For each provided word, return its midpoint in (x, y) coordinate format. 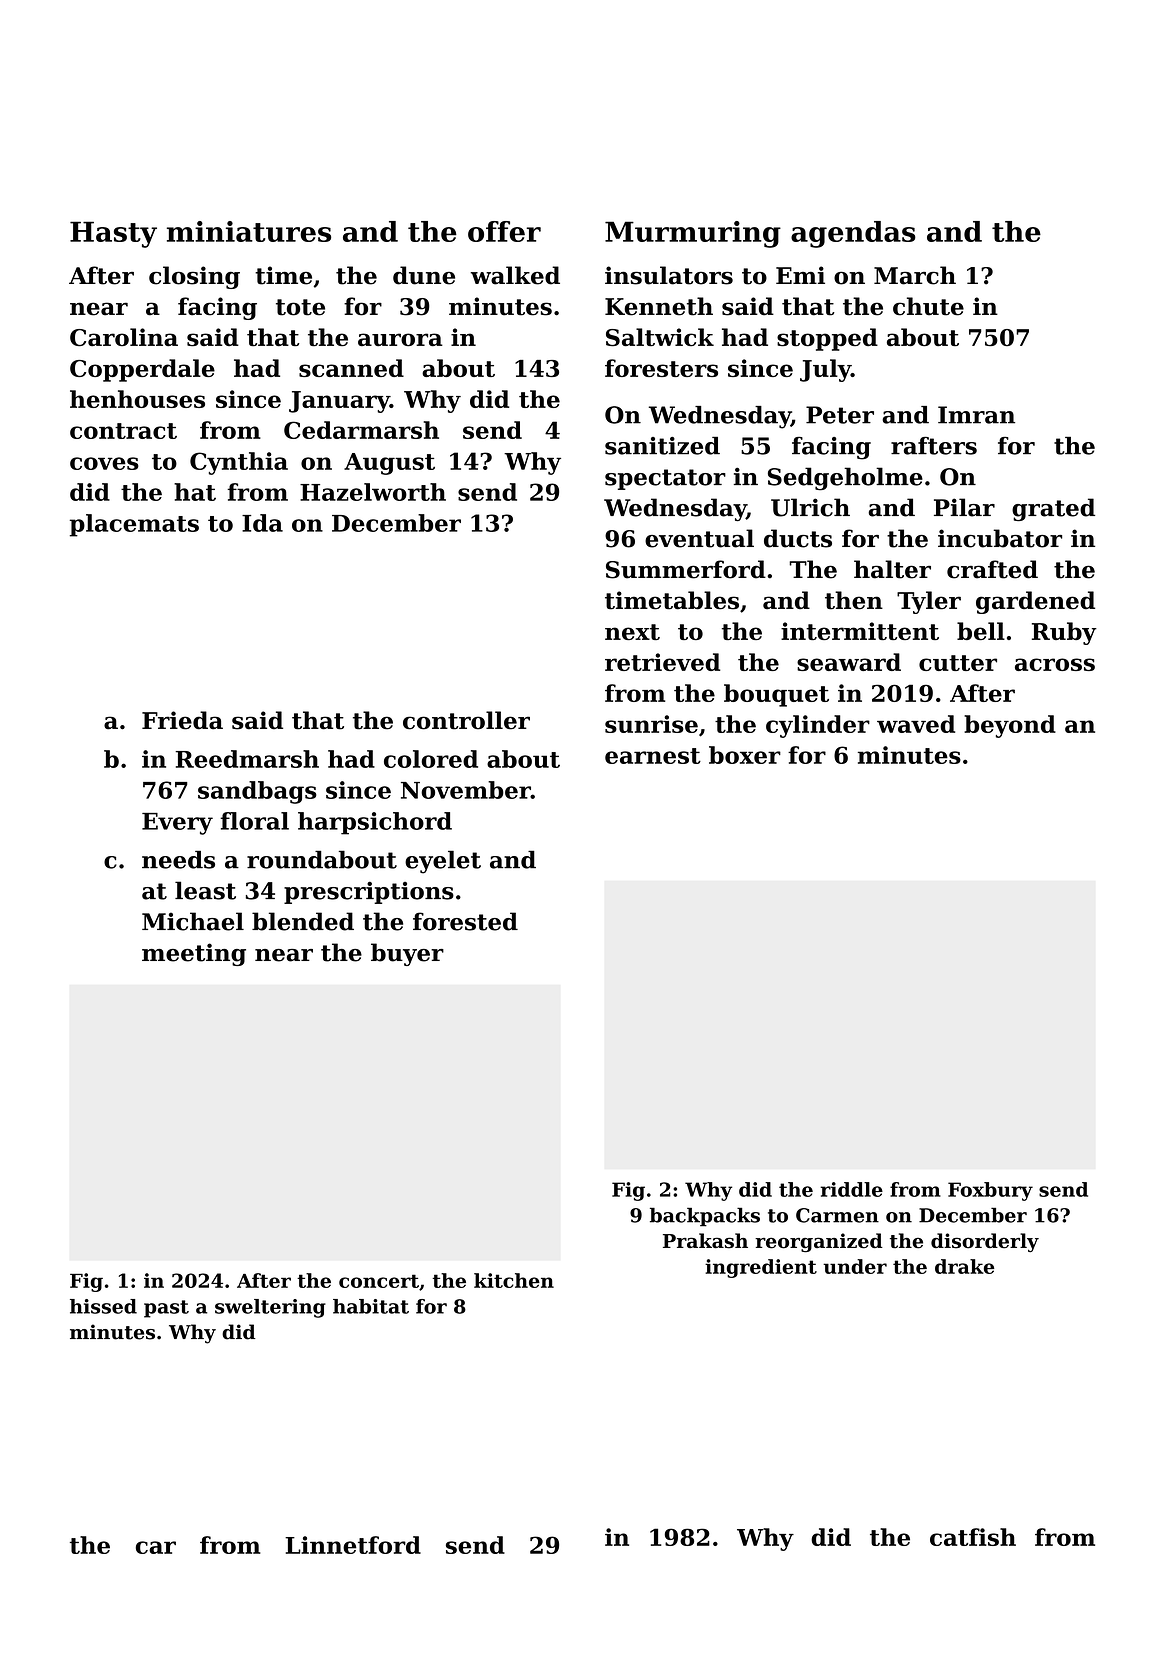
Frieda (182, 720)
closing (194, 277)
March (915, 275)
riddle (851, 1189)
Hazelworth (373, 492)
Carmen (837, 1215)
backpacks (705, 1217)
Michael (193, 921)
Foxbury (990, 1191)
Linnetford (353, 1545)
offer (504, 231)
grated (1053, 509)
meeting (194, 954)
